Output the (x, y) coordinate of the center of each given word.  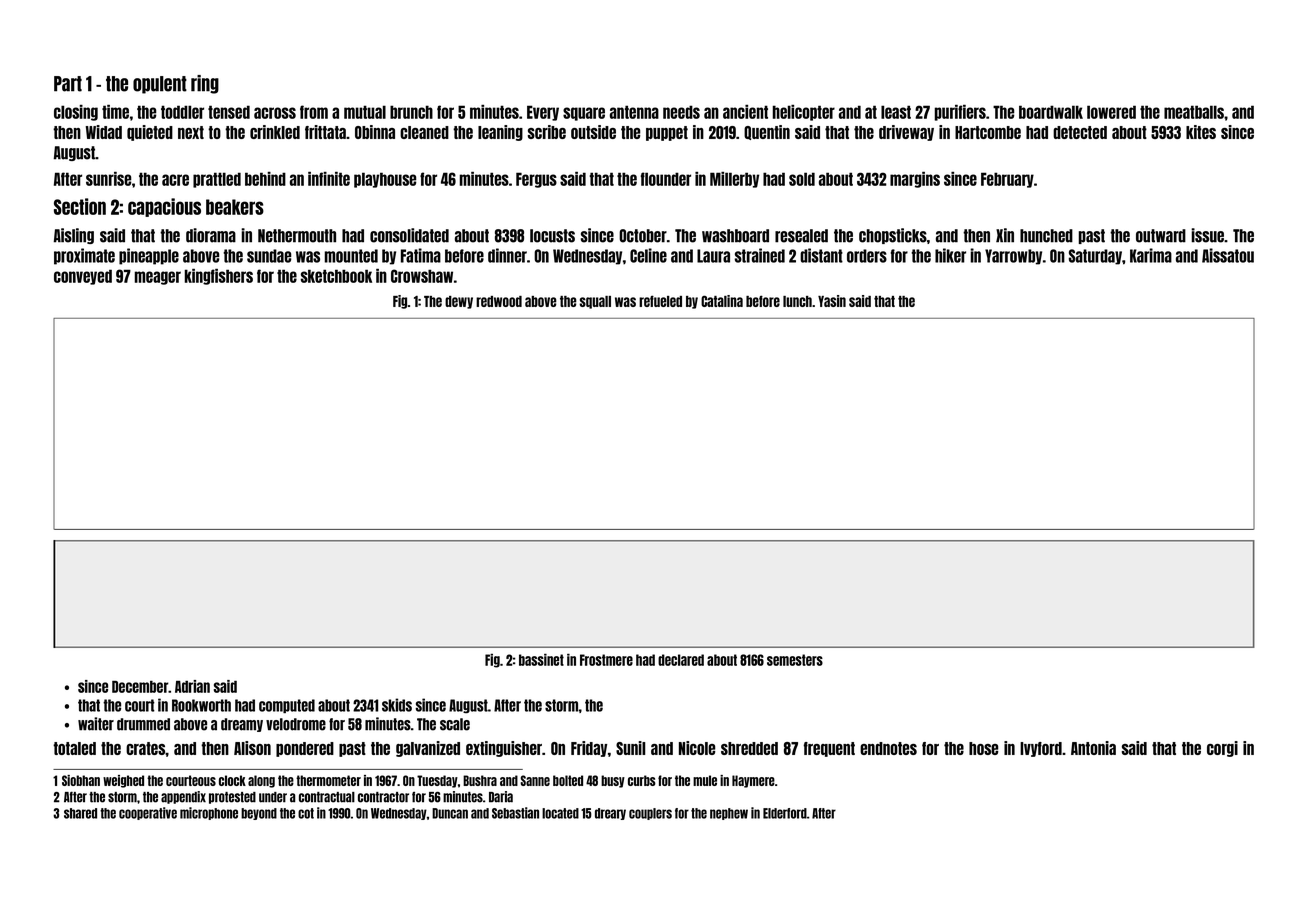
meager (158, 278)
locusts (552, 236)
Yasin (832, 301)
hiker (950, 255)
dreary (610, 814)
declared (681, 660)
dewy (459, 302)
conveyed (83, 277)
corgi (1222, 749)
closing (76, 113)
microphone (209, 813)
